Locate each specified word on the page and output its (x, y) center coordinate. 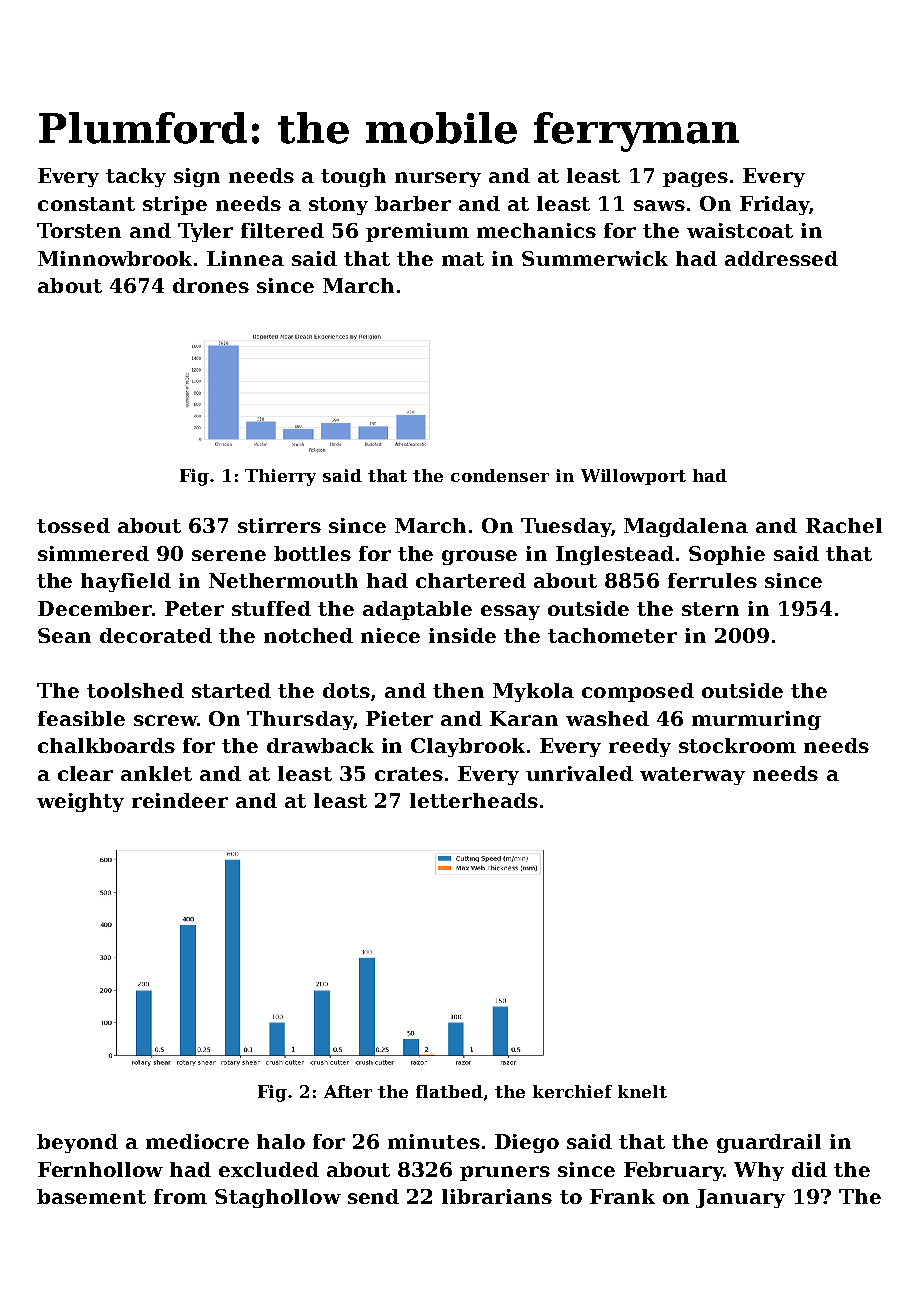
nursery (438, 179)
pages (695, 179)
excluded (269, 1169)
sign (197, 177)
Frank (622, 1196)
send (373, 1196)
